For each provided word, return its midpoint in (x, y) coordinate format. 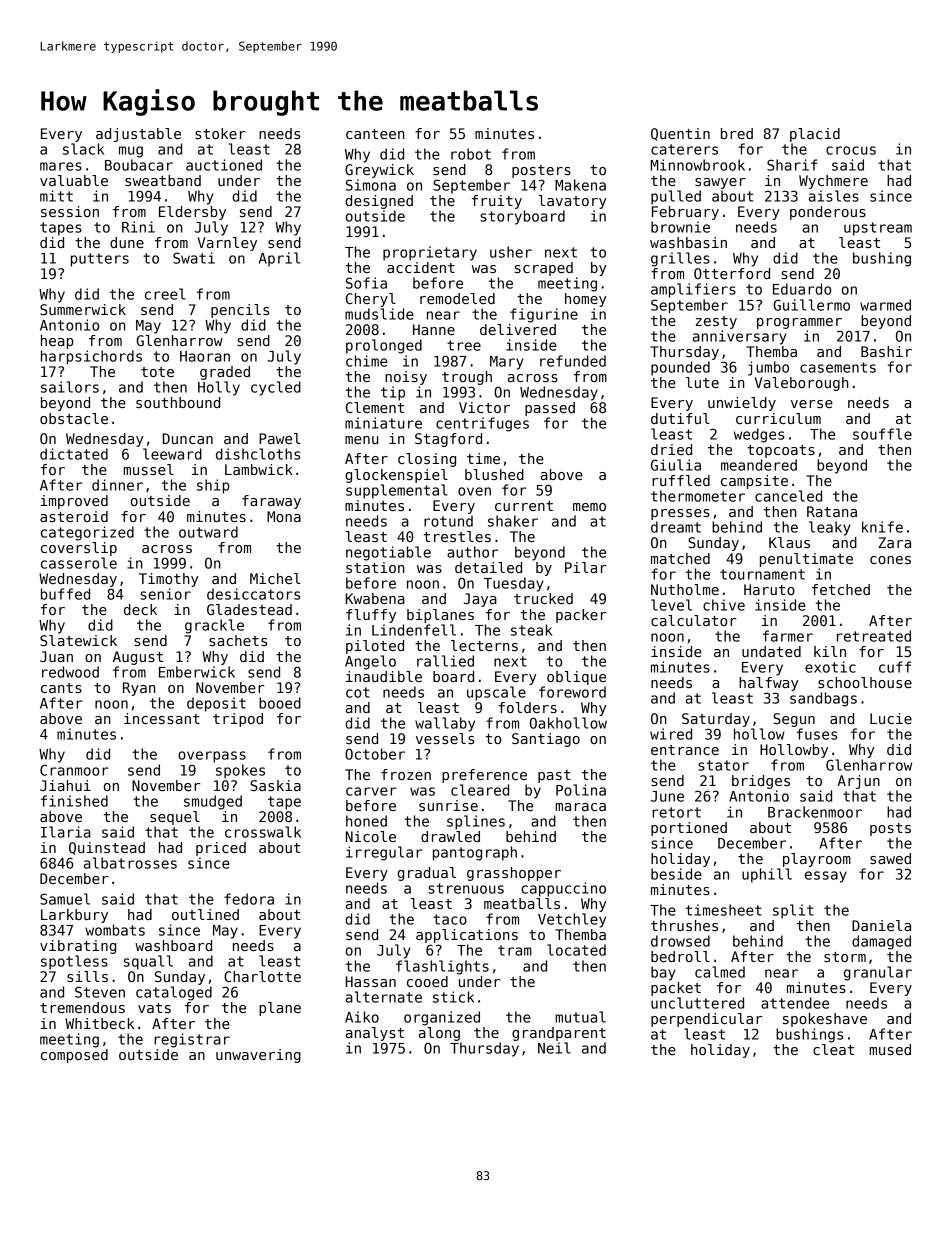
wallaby (445, 724)
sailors (70, 387)
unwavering (258, 1056)
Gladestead (249, 609)
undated (771, 651)
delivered (518, 329)
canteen (375, 134)
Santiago (546, 740)
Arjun (858, 782)
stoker (220, 133)
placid (815, 135)
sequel (175, 818)
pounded (680, 368)
